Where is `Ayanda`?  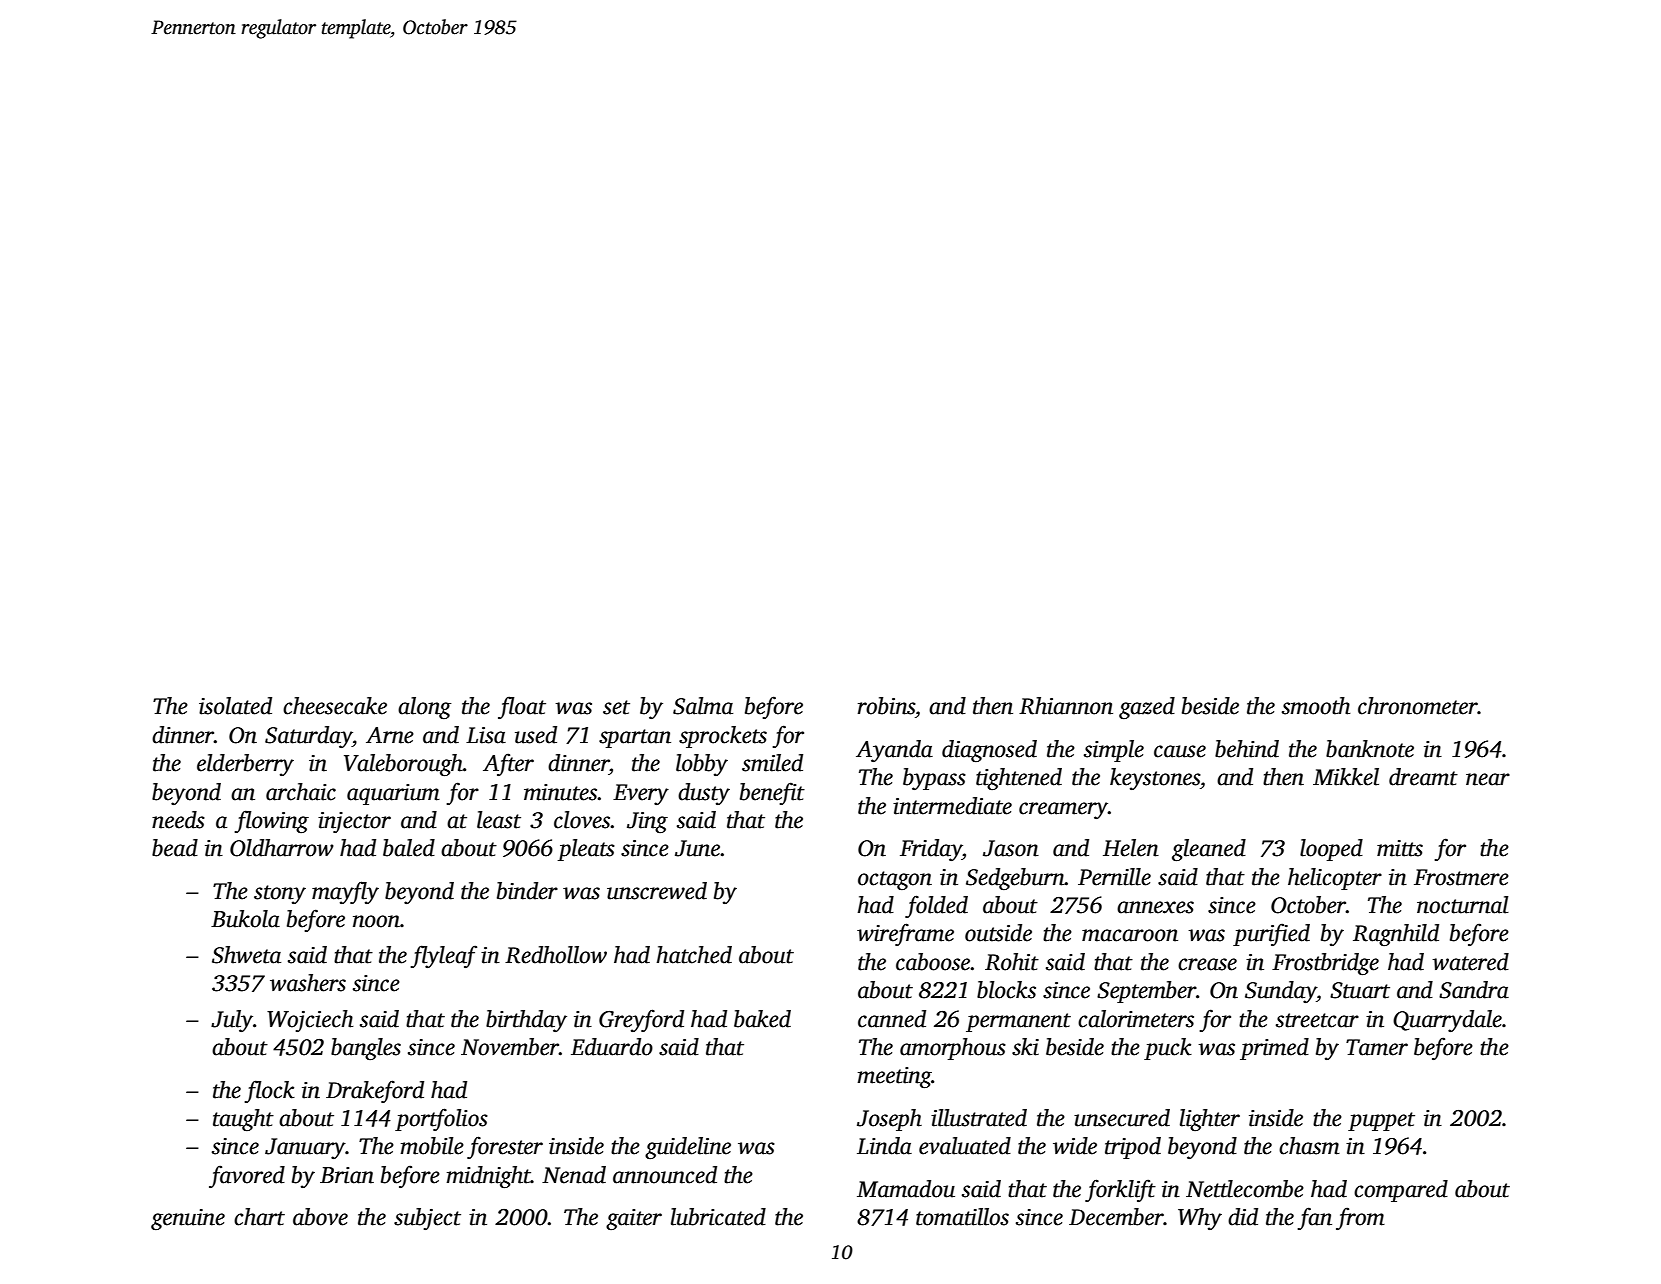 Ayanda is located at coordinates (894, 751).
